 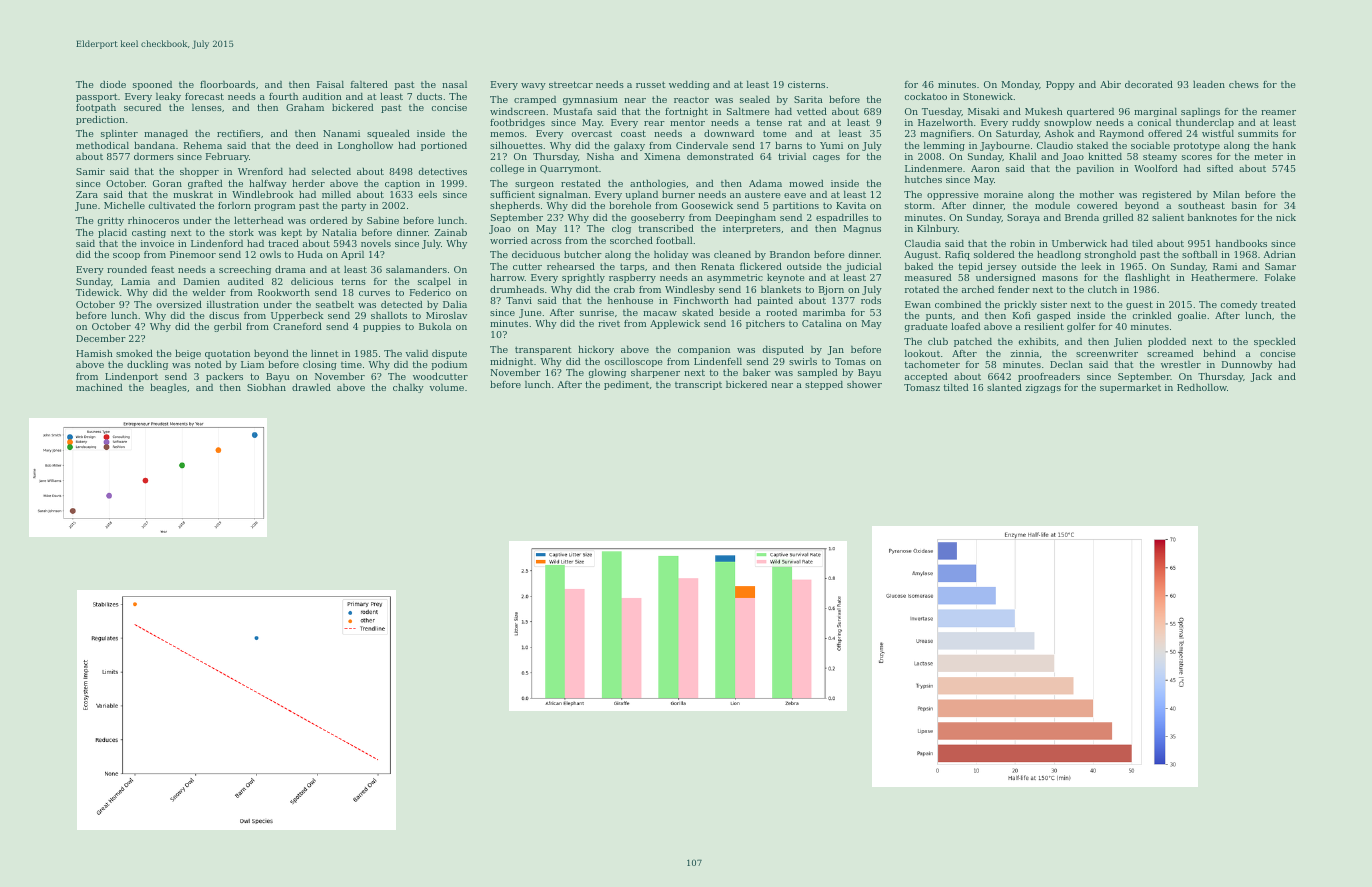 I want to click on raspberry, so click(x=632, y=278).
